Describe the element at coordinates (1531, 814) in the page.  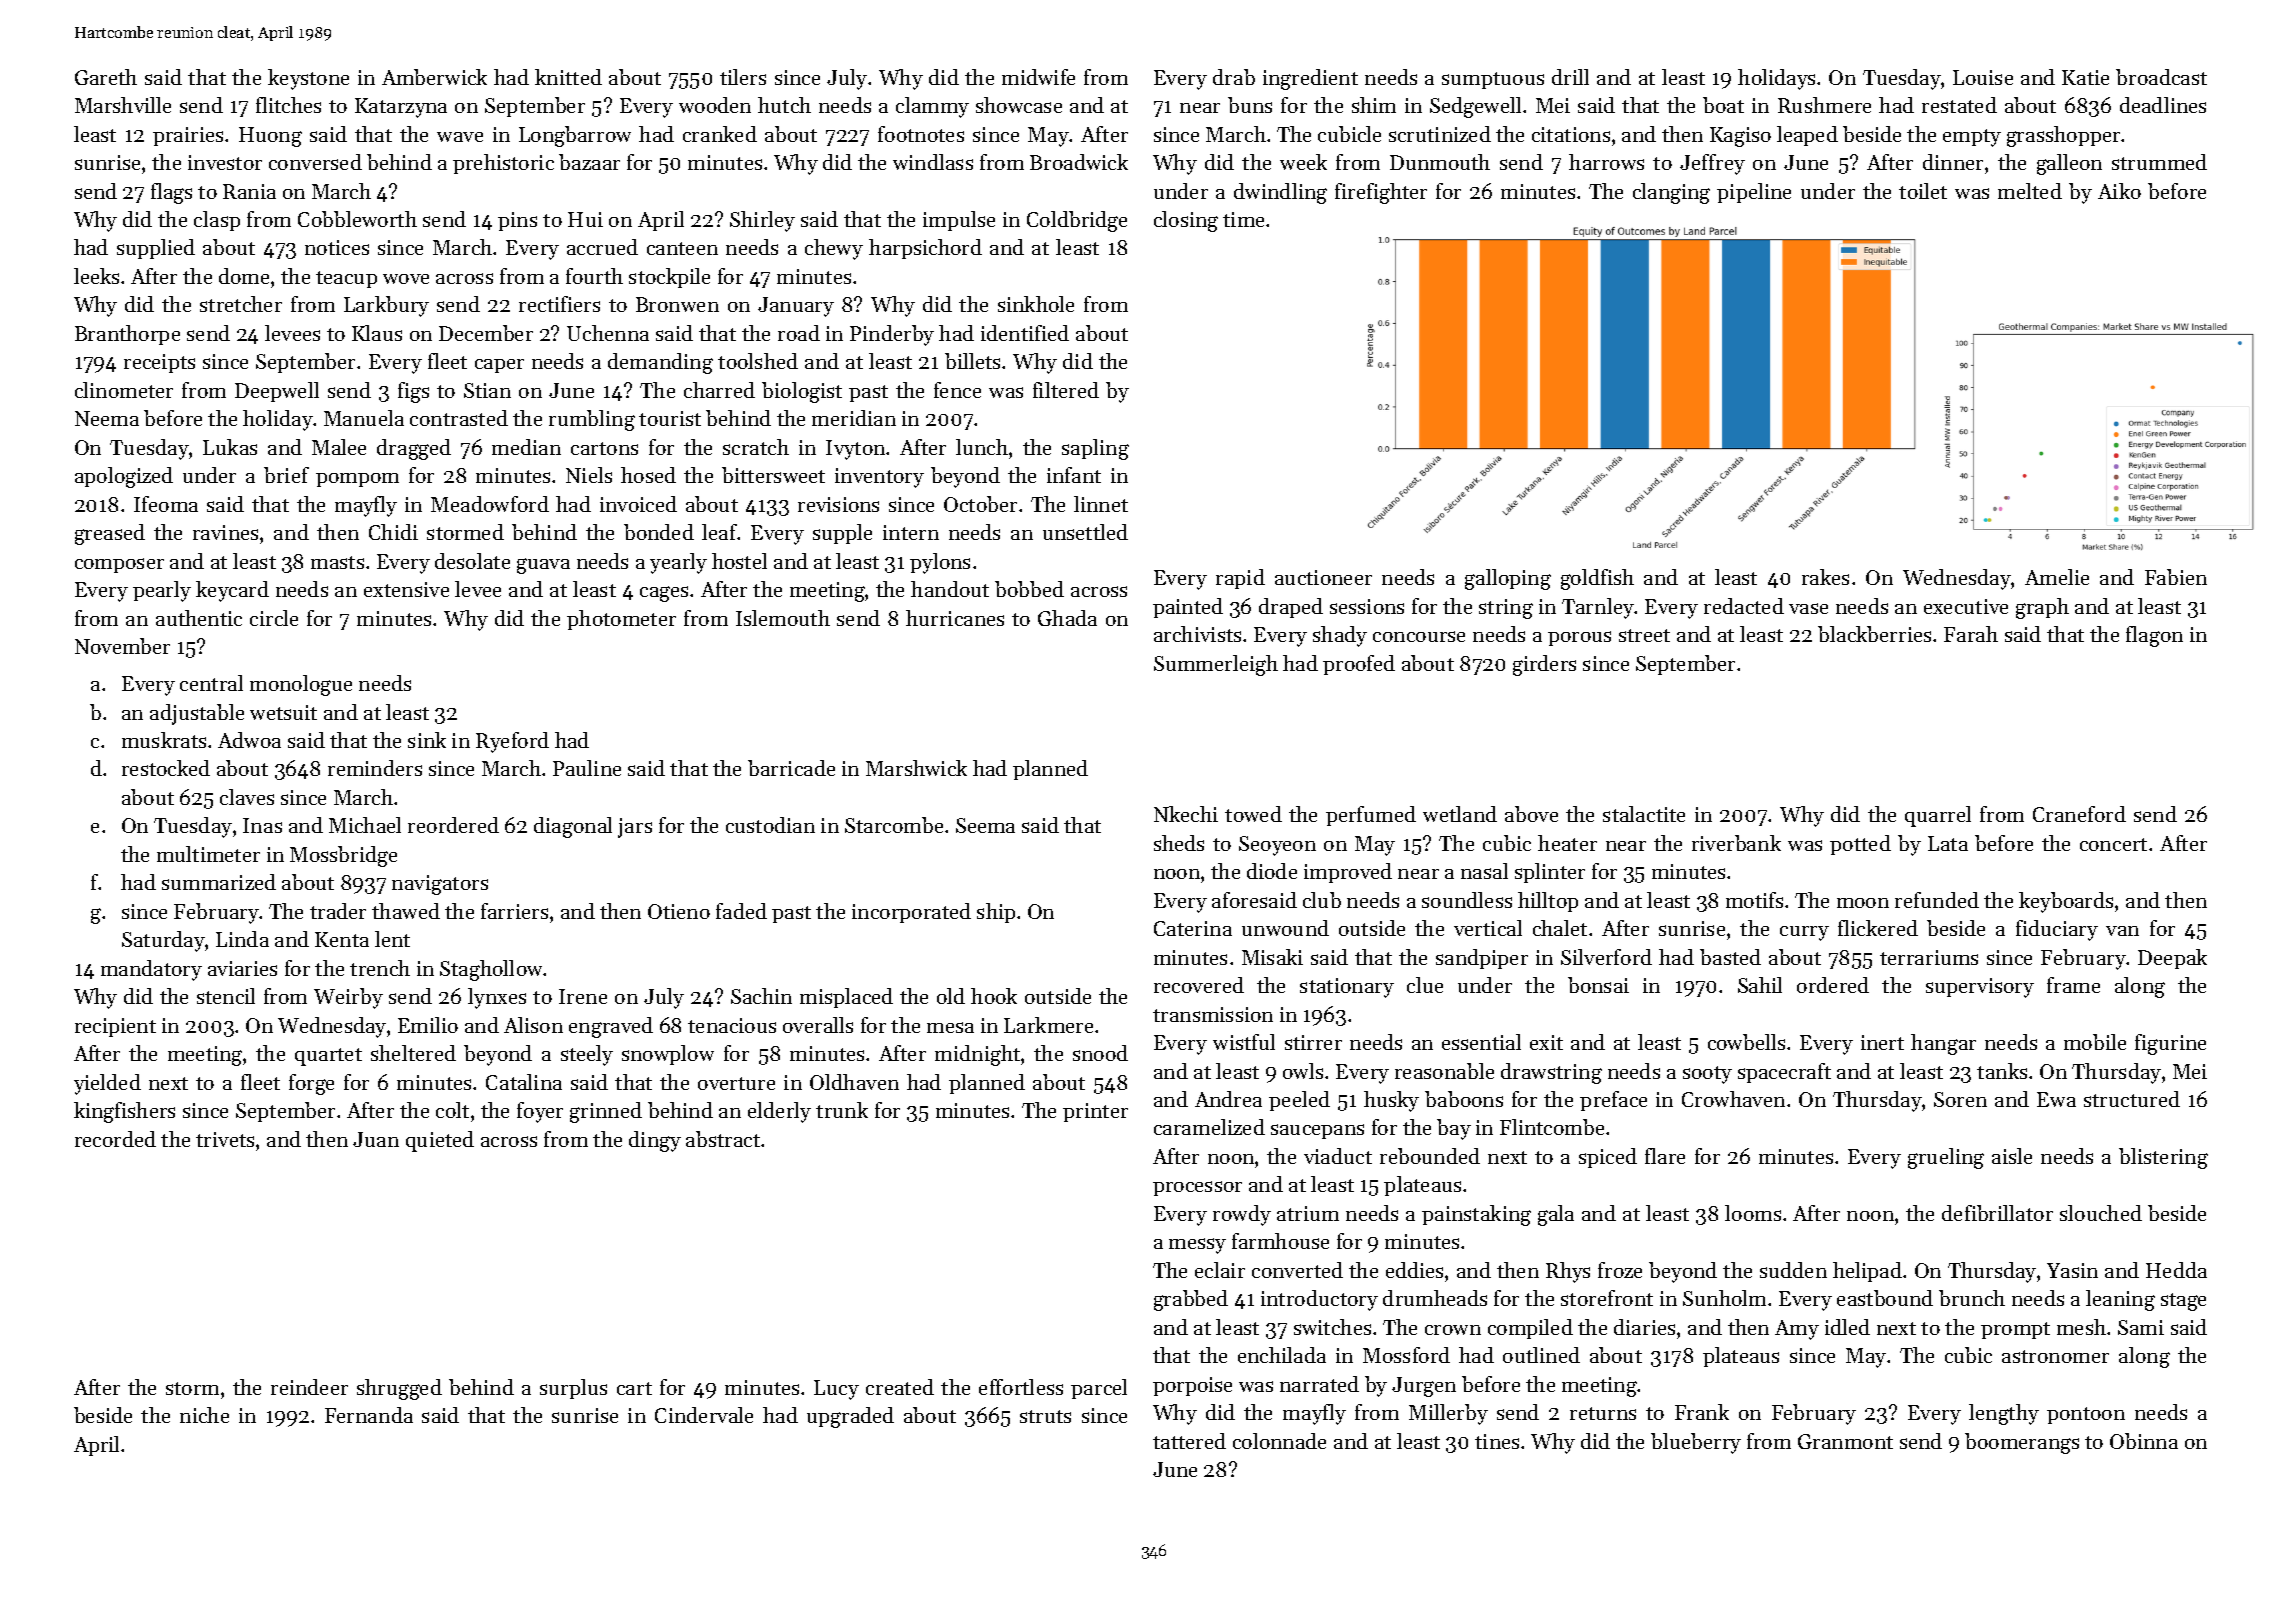
I see `above` at that location.
